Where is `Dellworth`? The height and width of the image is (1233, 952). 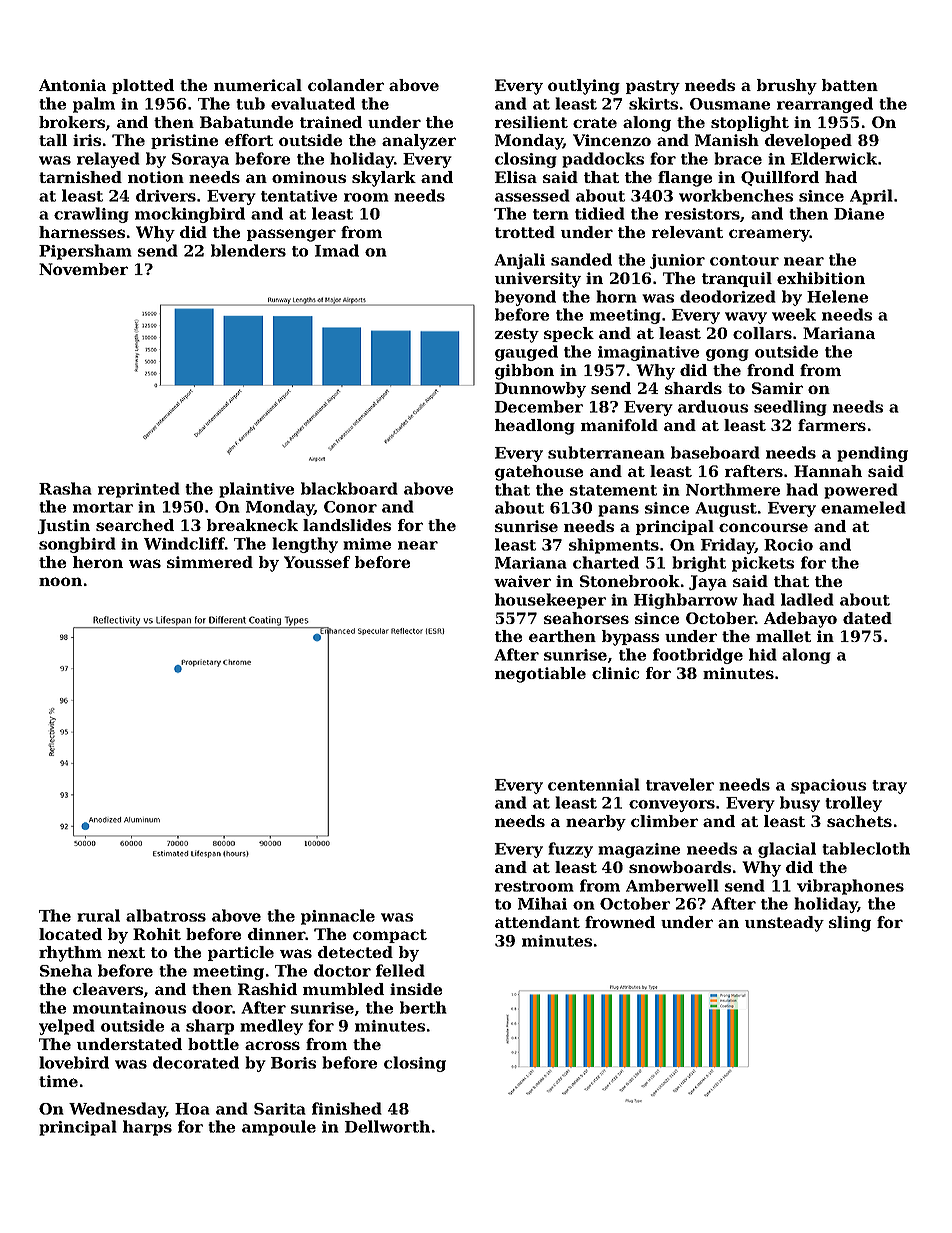 Dellworth is located at coordinates (387, 1126).
